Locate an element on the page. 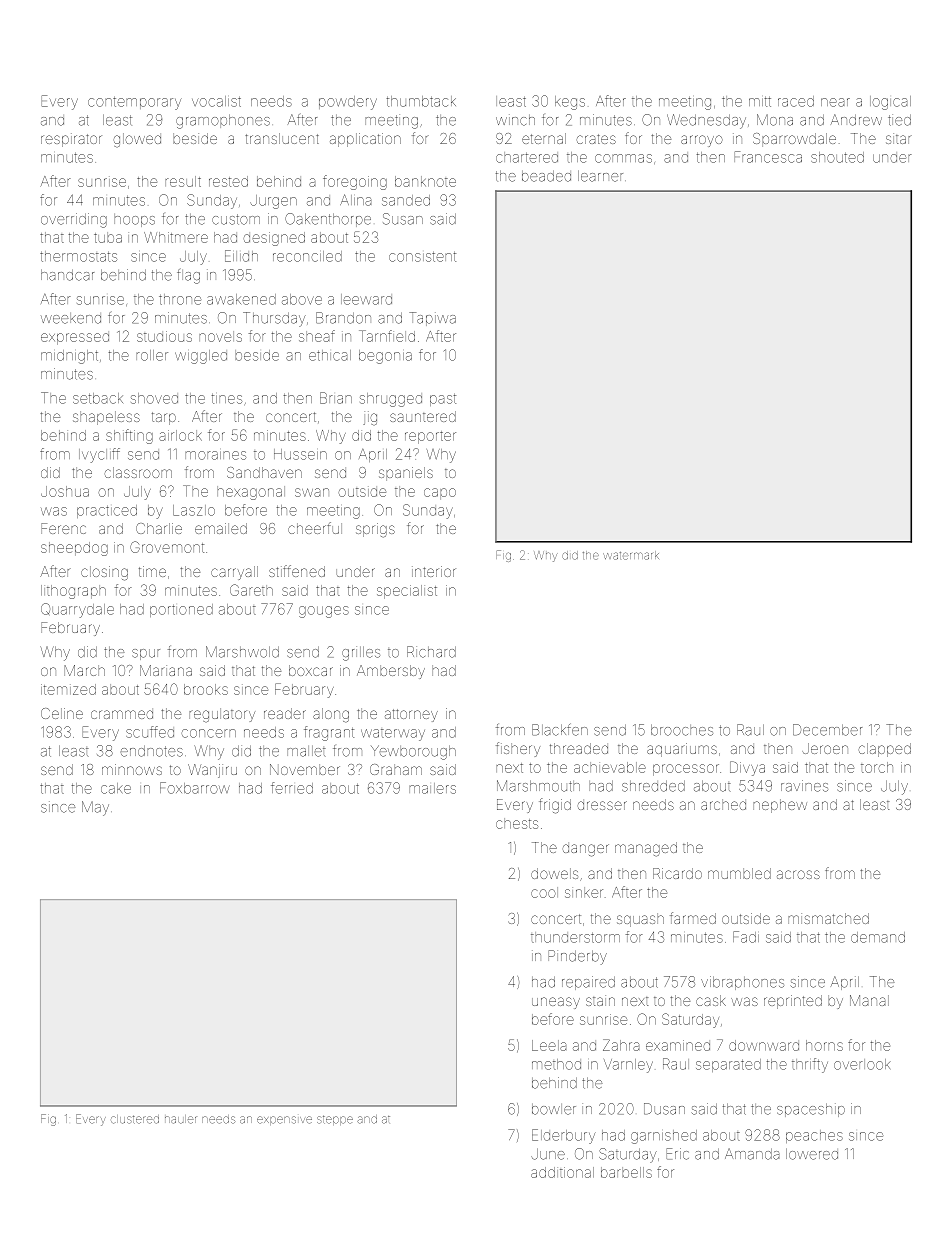 The height and width of the image is (1233, 952). capo is located at coordinates (440, 493).
